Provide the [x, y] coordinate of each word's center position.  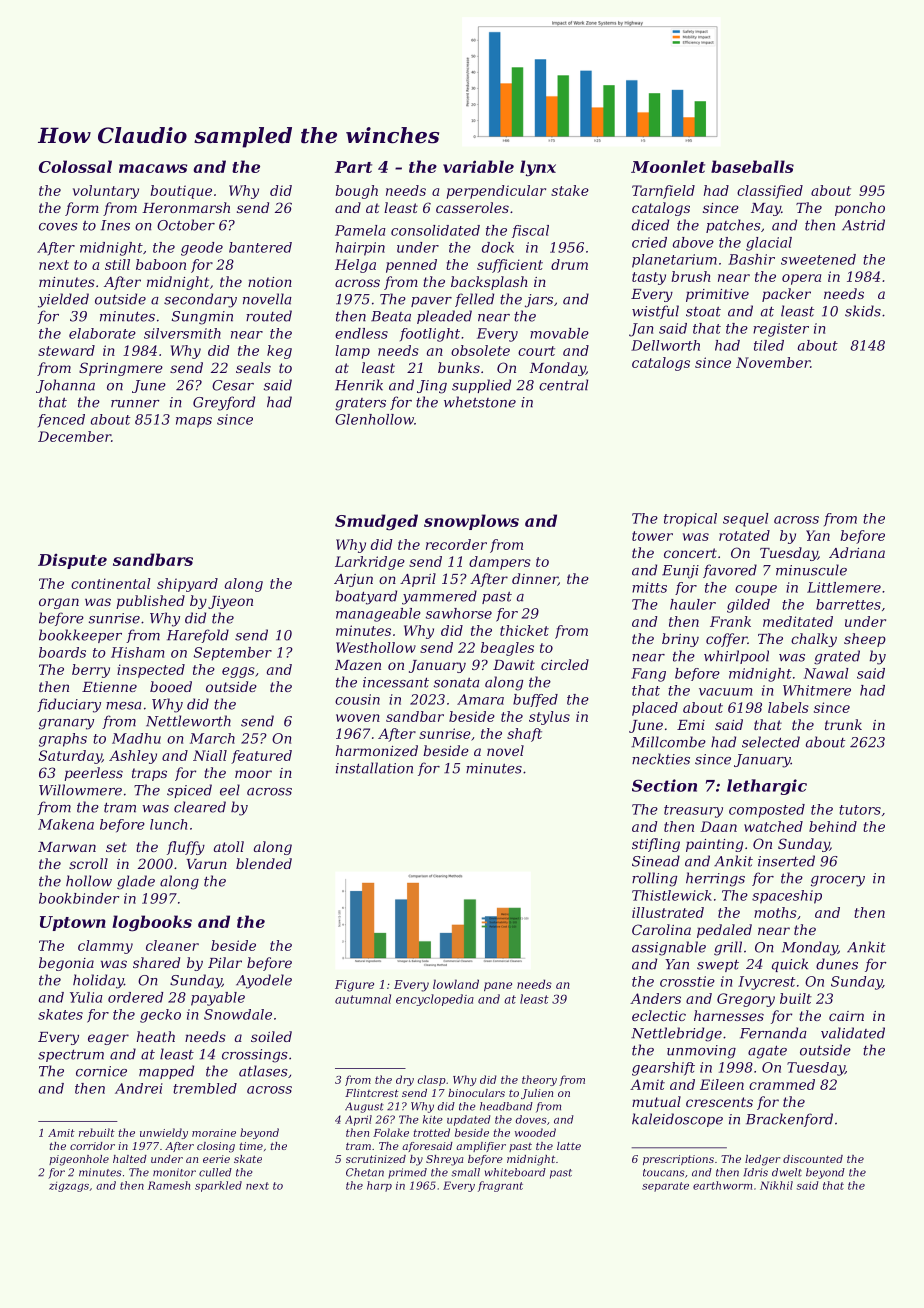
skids [863, 311]
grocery [838, 881]
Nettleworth [188, 721]
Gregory [746, 1000]
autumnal [363, 999]
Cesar [233, 385]
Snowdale [238, 1014]
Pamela [360, 230]
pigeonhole [79, 1160]
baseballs [752, 166]
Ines [115, 225]
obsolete [480, 350]
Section [664, 785]
